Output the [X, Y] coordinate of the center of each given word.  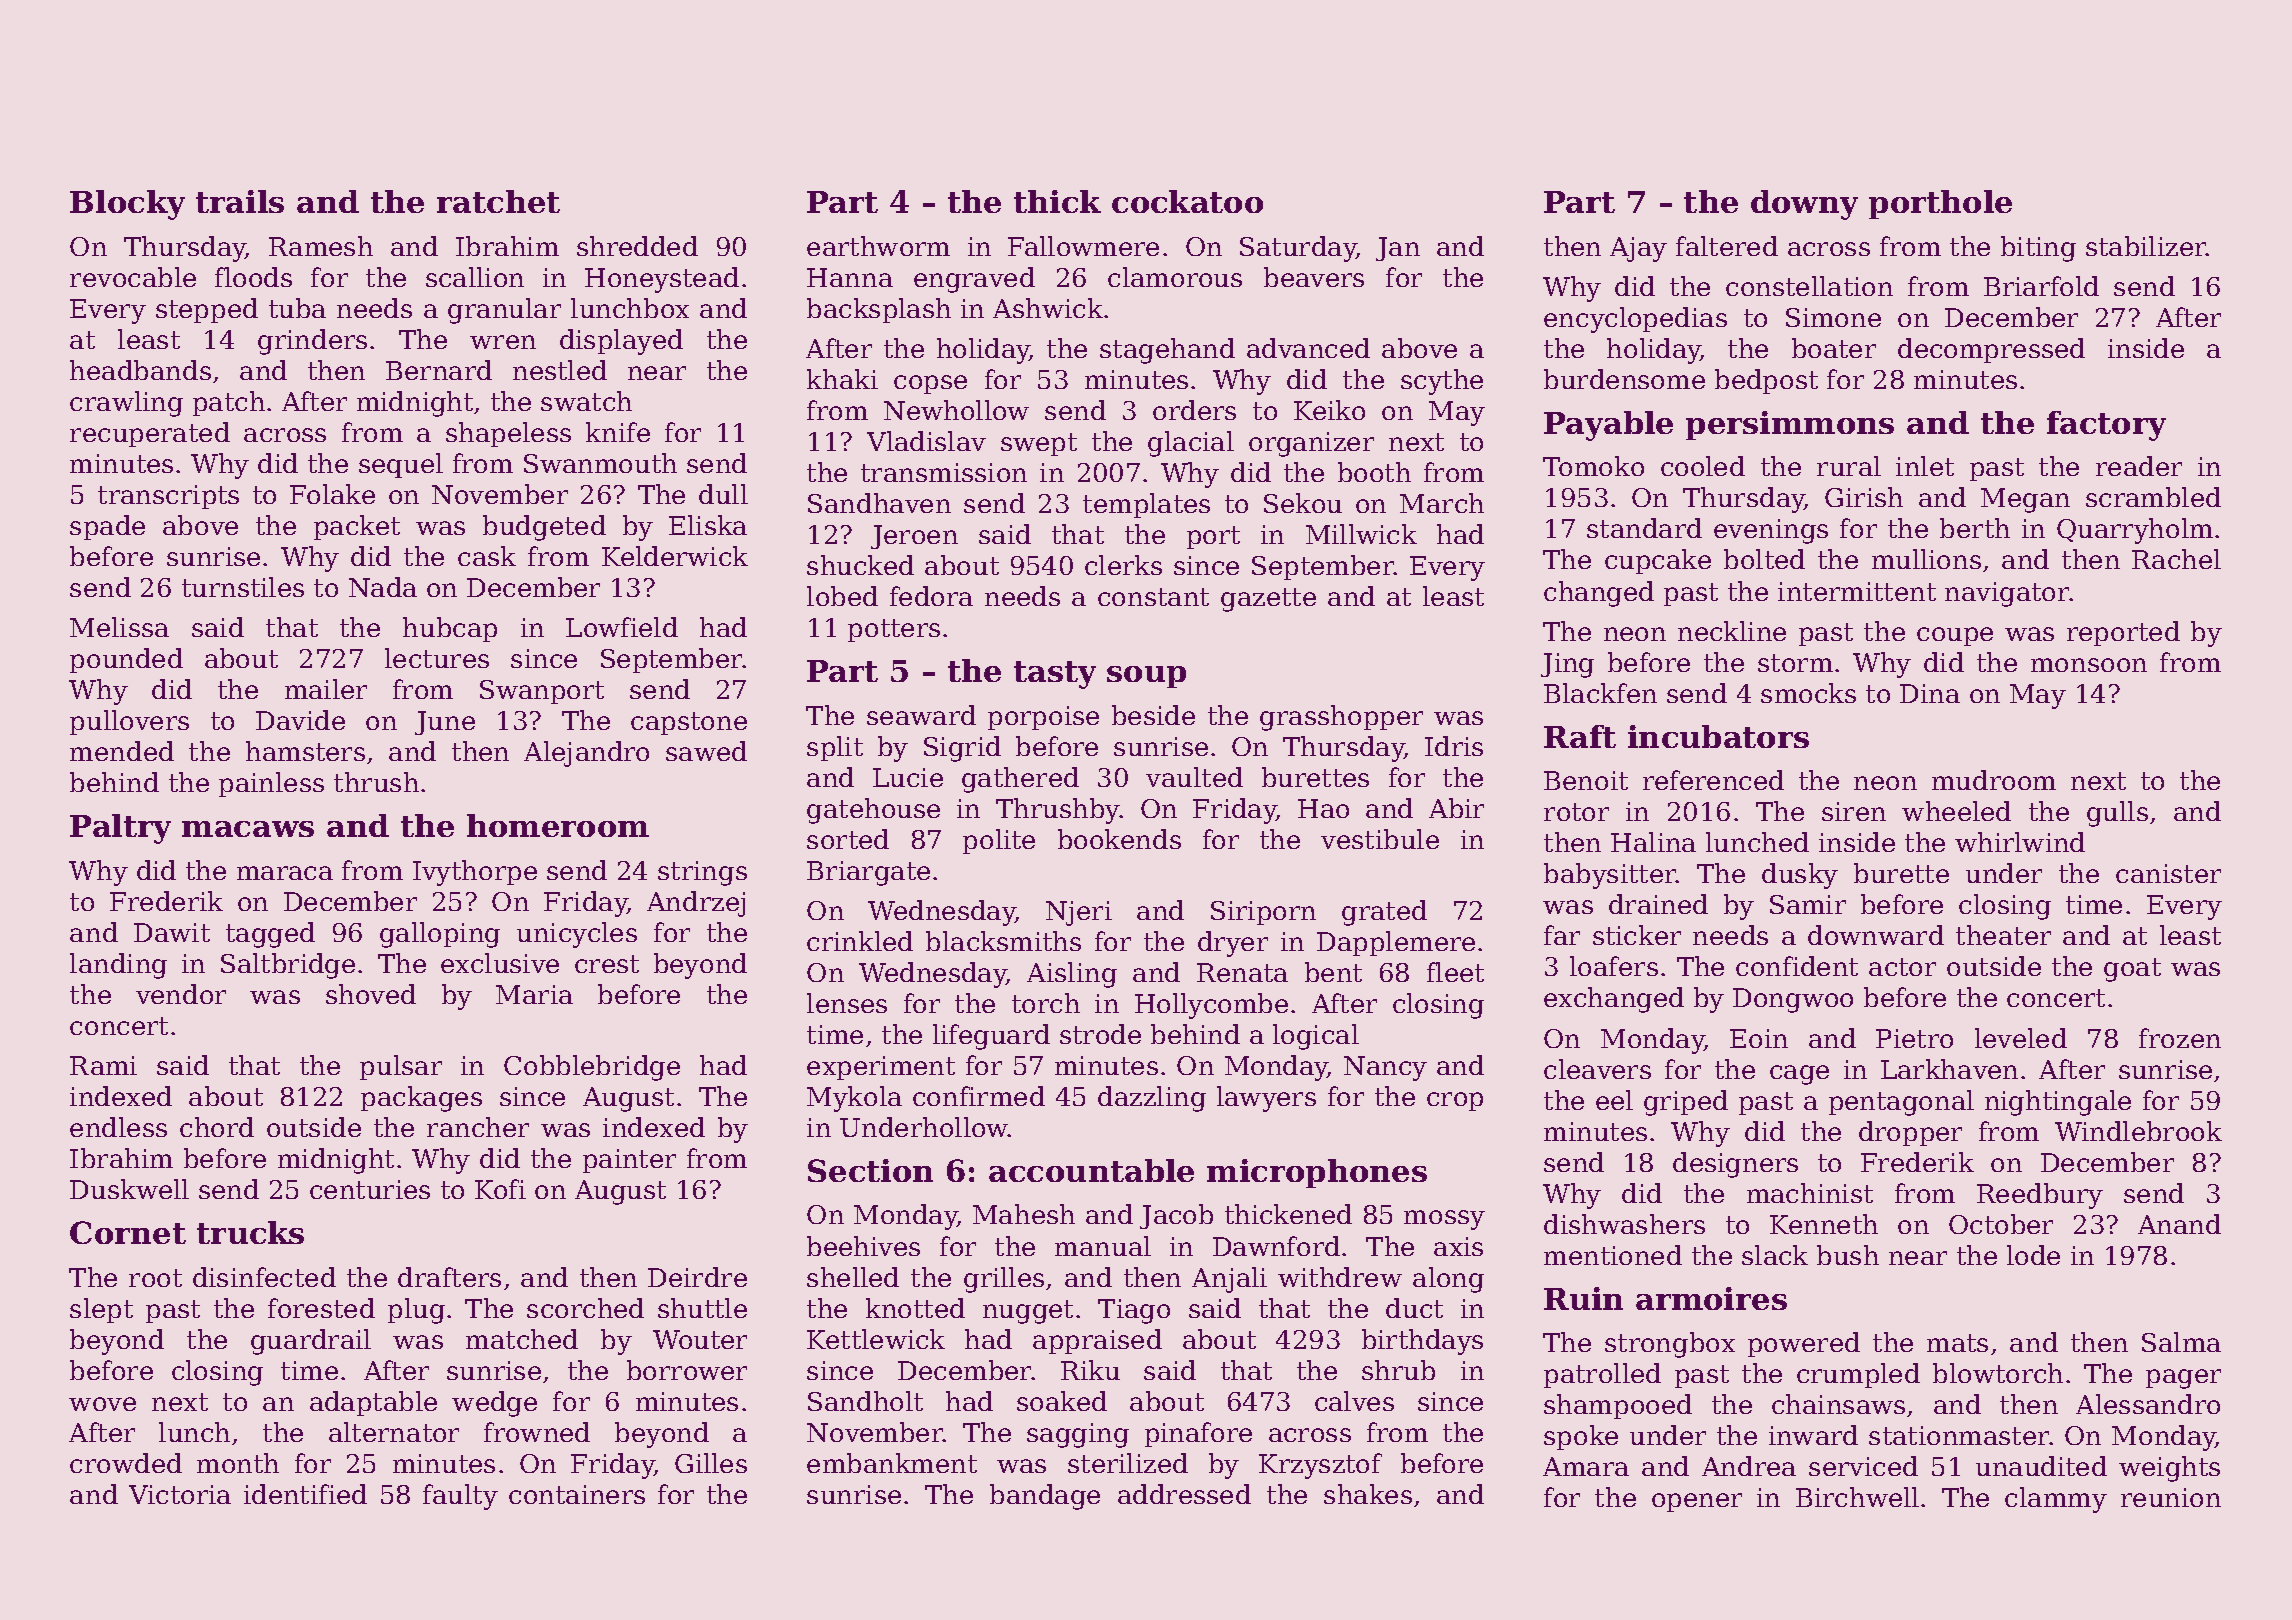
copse [930, 384]
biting [2038, 249]
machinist [1810, 1193]
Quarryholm [2135, 531]
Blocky [127, 205]
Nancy [1385, 1068]
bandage [1045, 1497]
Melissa [119, 627]
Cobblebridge [592, 1068]
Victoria [180, 1494]
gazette [1268, 600]
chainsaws [1838, 1404]
